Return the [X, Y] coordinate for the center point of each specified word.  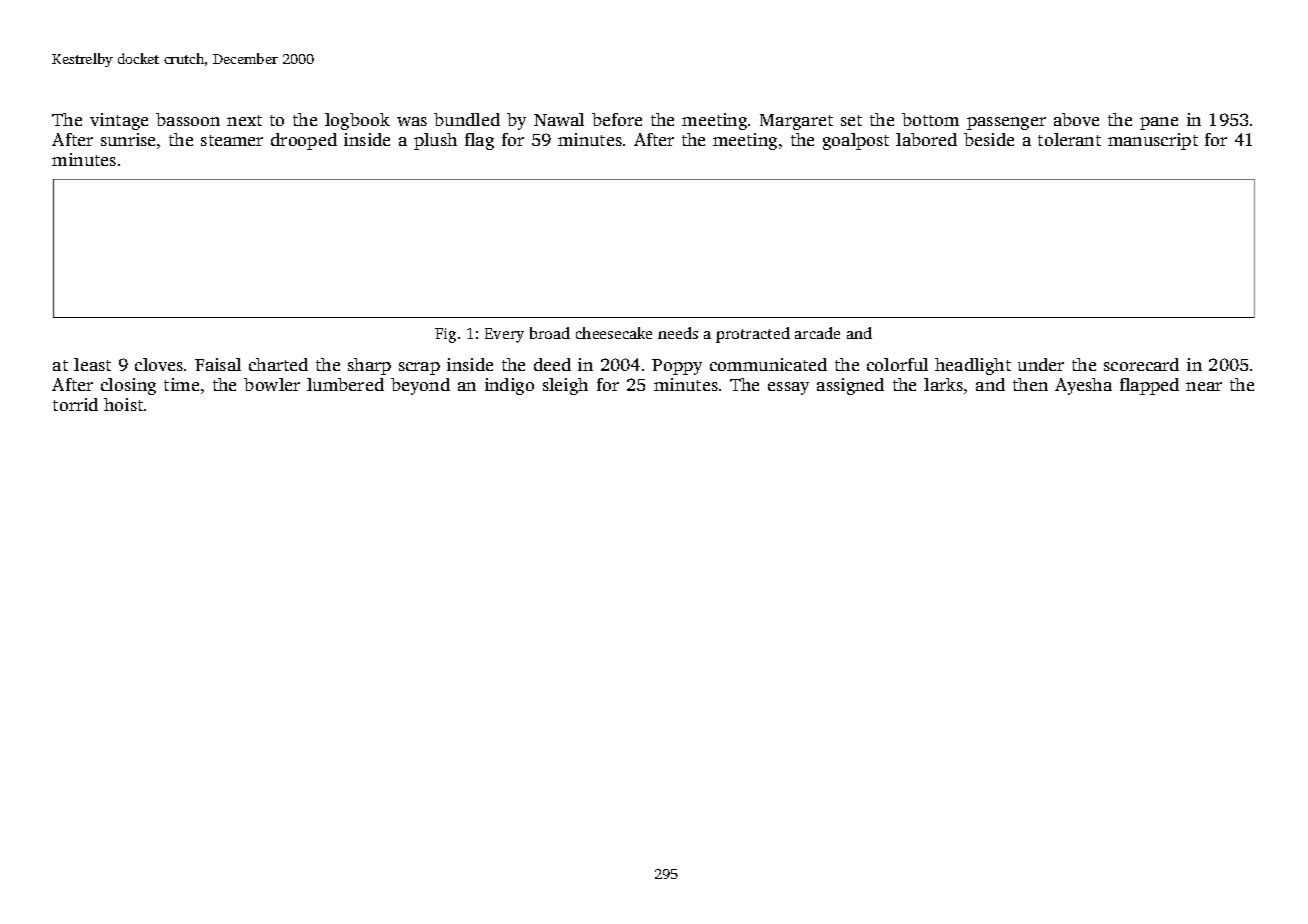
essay [788, 388]
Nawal [559, 119]
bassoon [188, 119]
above [1076, 119]
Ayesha [1083, 386]
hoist [123, 404]
